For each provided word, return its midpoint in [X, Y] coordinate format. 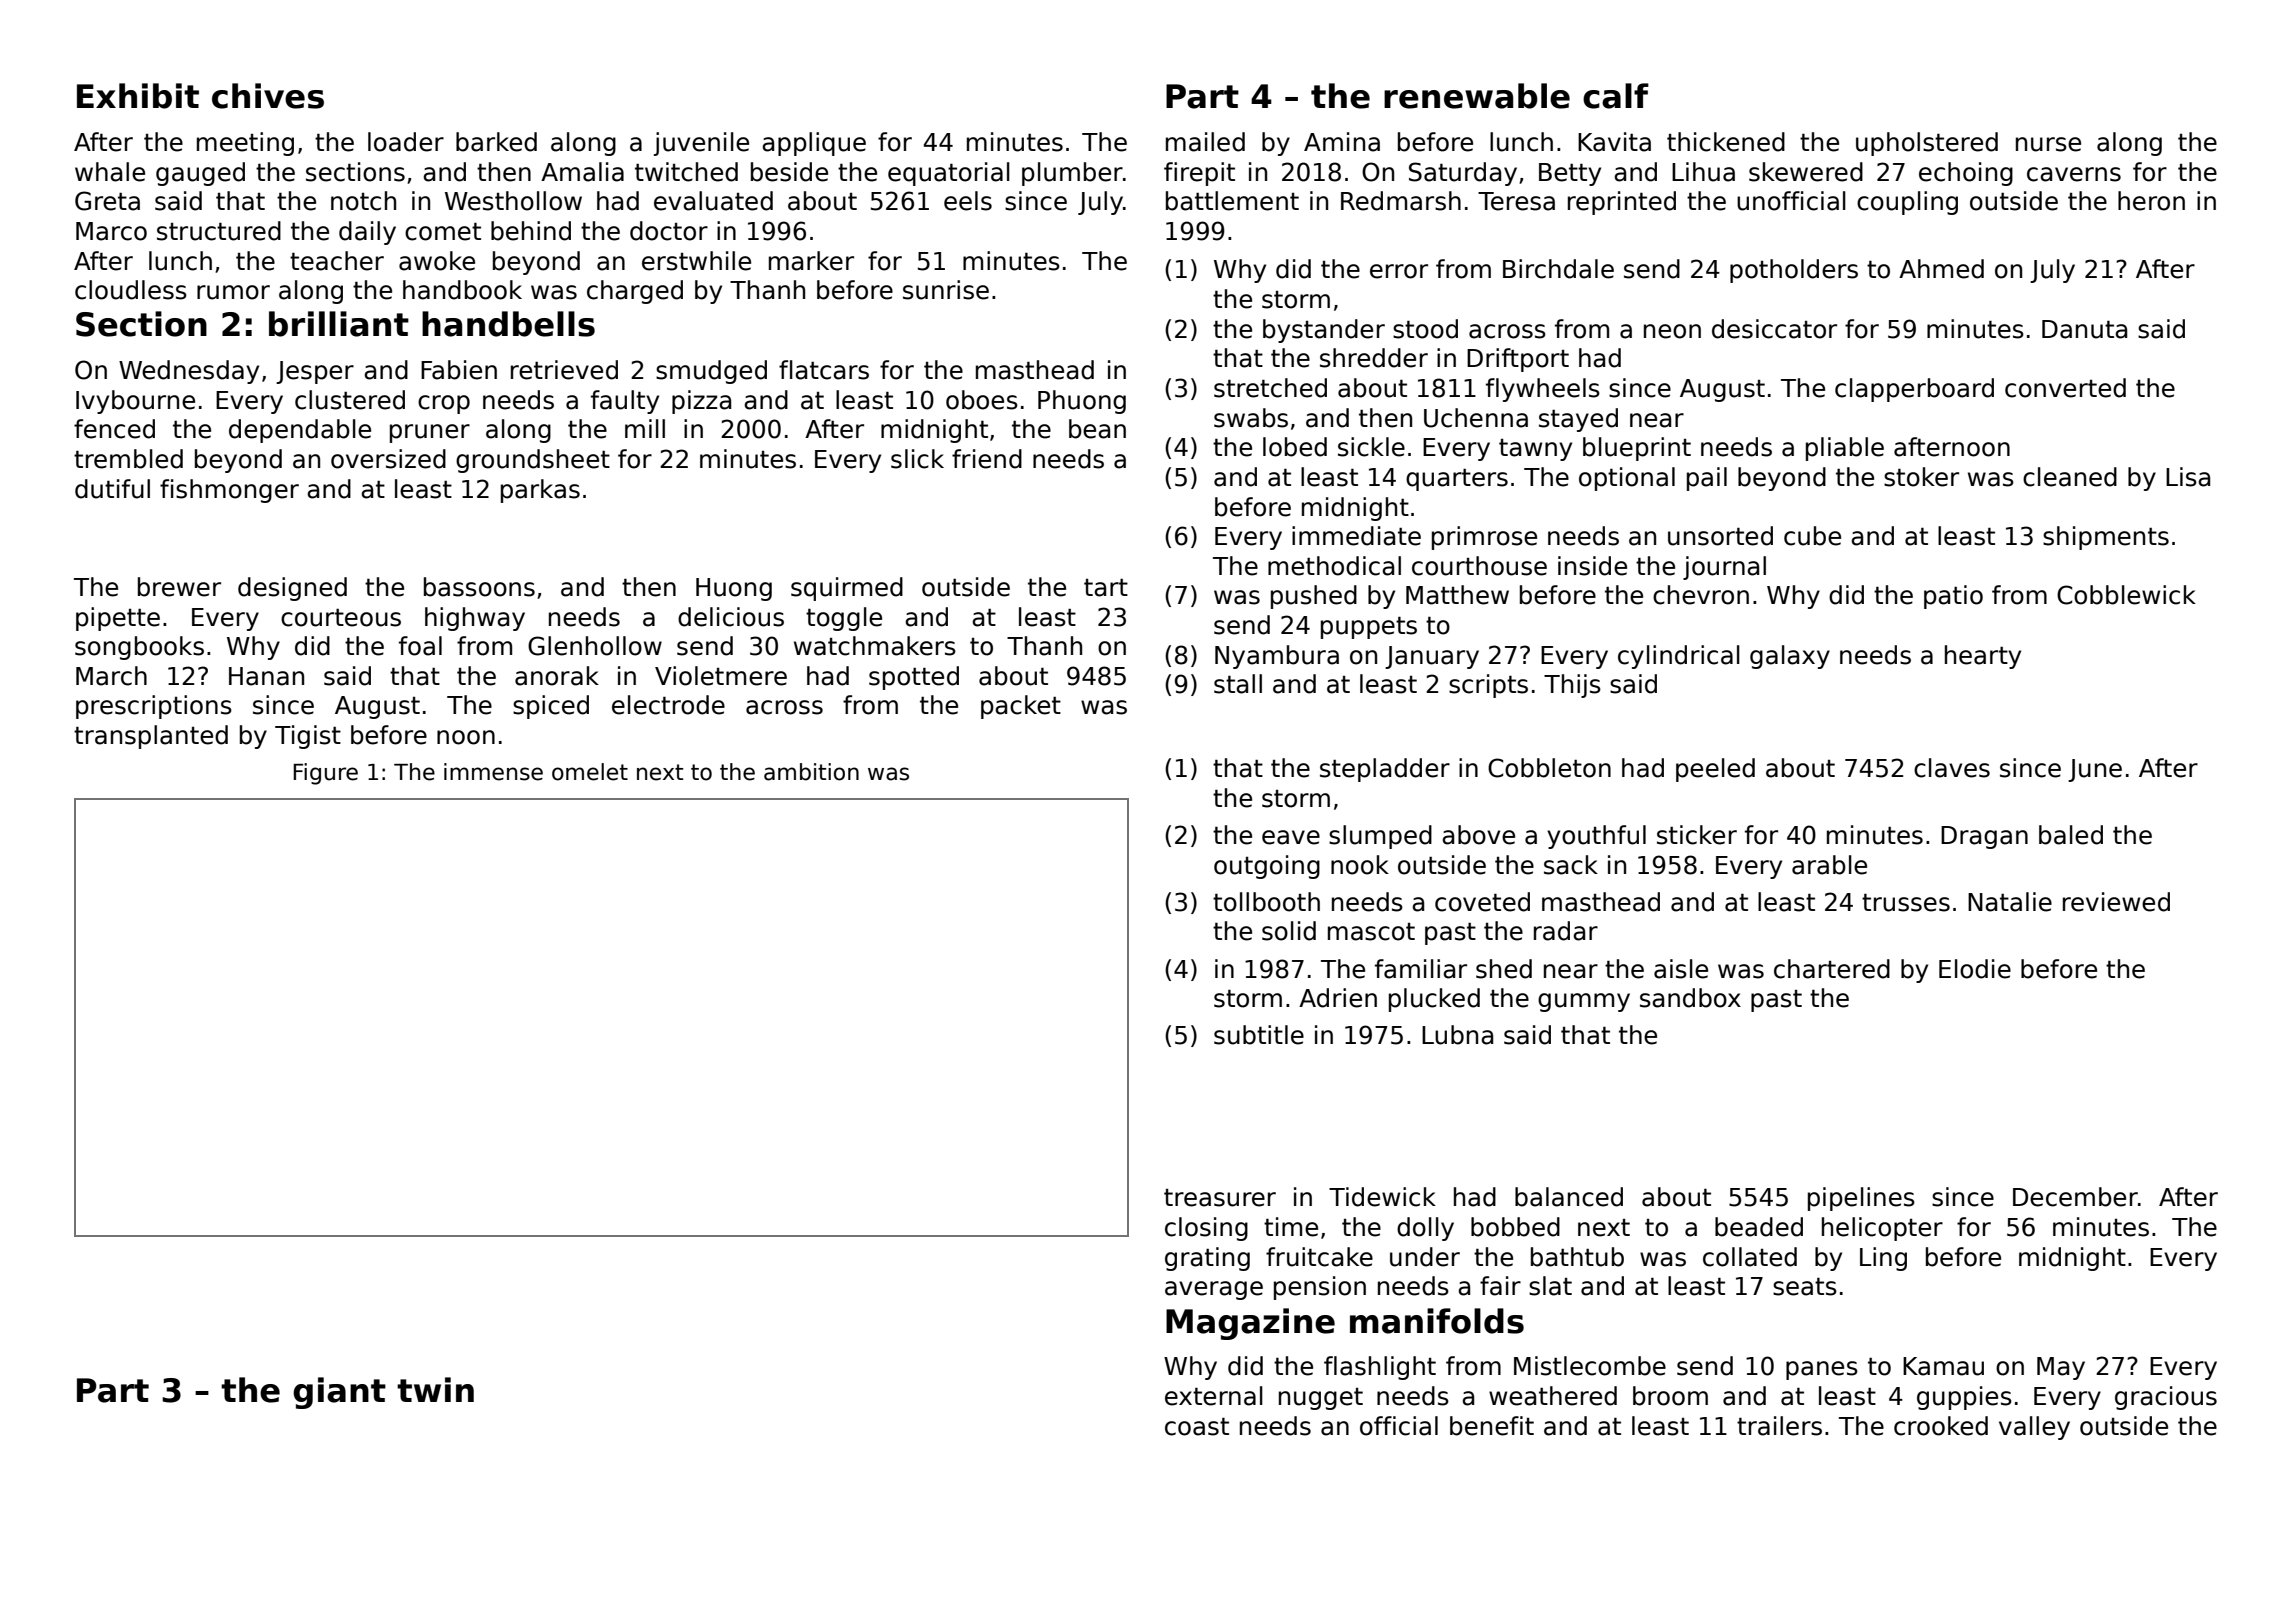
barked [496, 142]
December [2075, 1197]
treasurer [1220, 1198]
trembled [128, 459]
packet [1021, 707]
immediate [1356, 536]
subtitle [1259, 1035]
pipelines [1861, 1199]
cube [1812, 536]
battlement [1232, 201]
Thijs [1572, 686]
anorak [557, 676]
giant [339, 1393]
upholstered [1927, 144]
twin [435, 1389]
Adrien [1338, 998]
